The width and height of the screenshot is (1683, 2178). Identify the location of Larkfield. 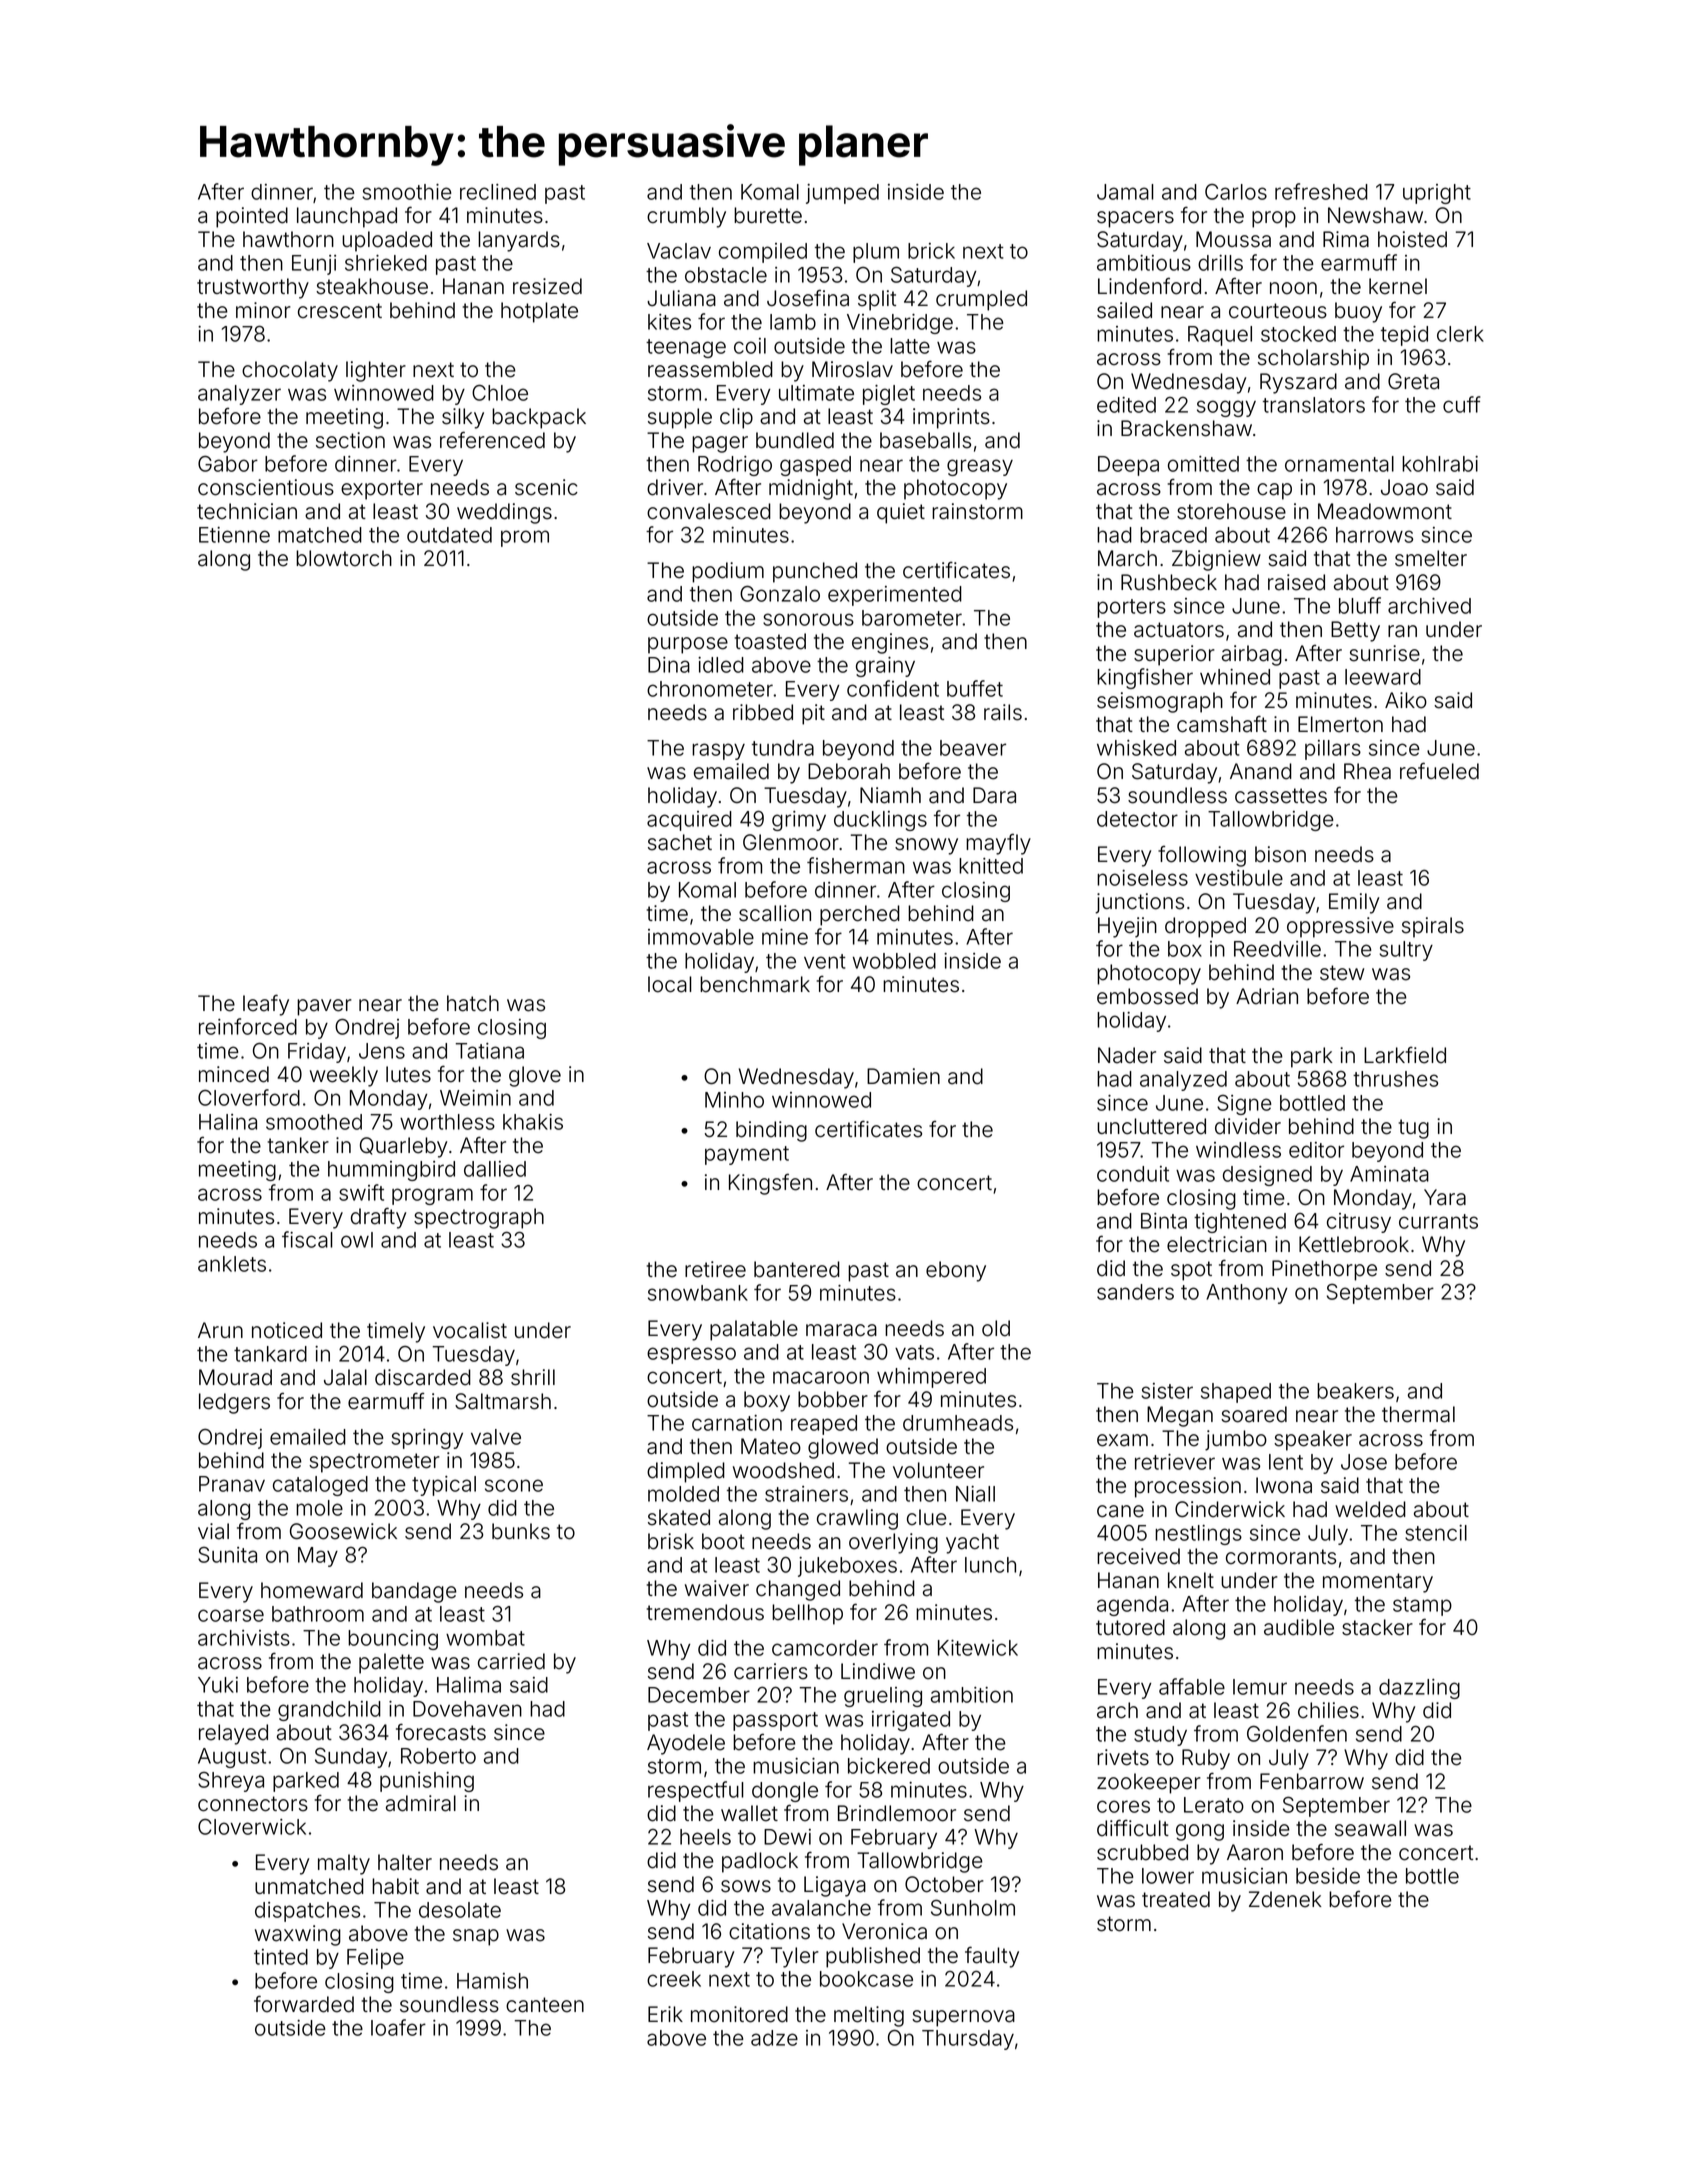
(1405, 1055).
